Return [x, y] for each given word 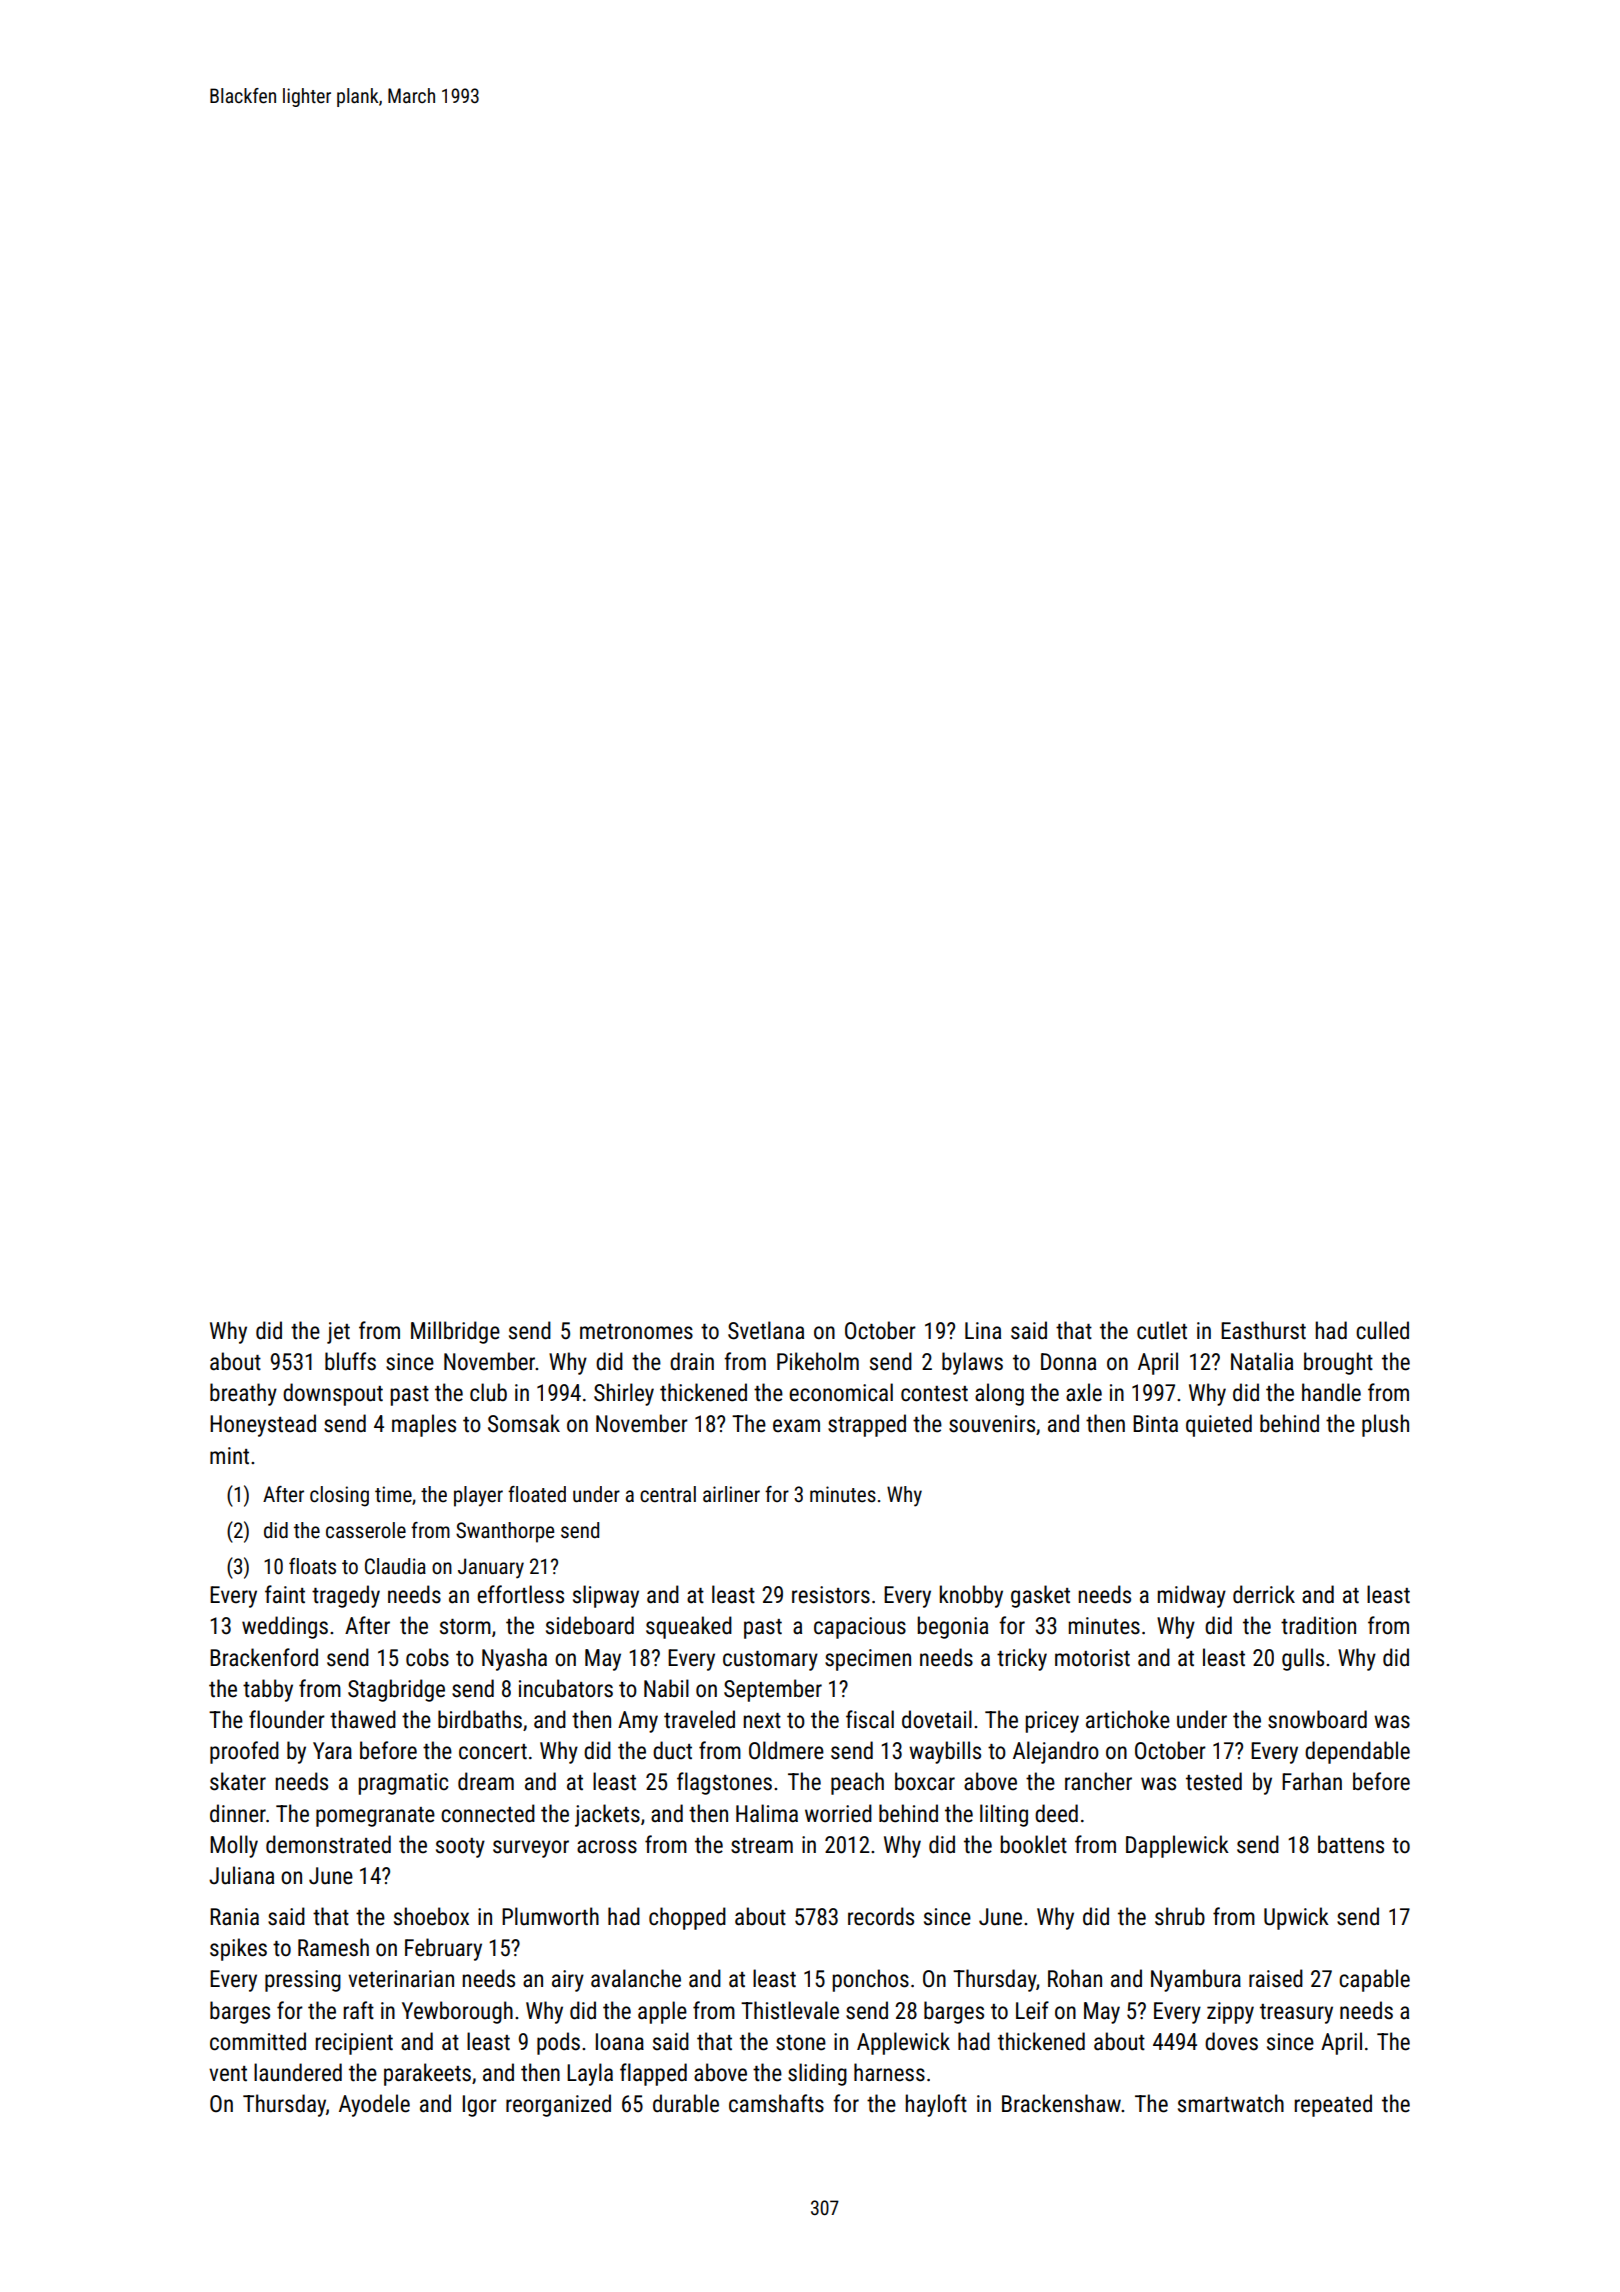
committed [258, 2041]
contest [934, 1394]
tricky [1022, 1659]
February [443, 1949]
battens [1351, 1844]
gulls [1303, 1659]
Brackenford [264, 1657]
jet [338, 1333]
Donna [1068, 1362]
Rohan [1075, 1978]
